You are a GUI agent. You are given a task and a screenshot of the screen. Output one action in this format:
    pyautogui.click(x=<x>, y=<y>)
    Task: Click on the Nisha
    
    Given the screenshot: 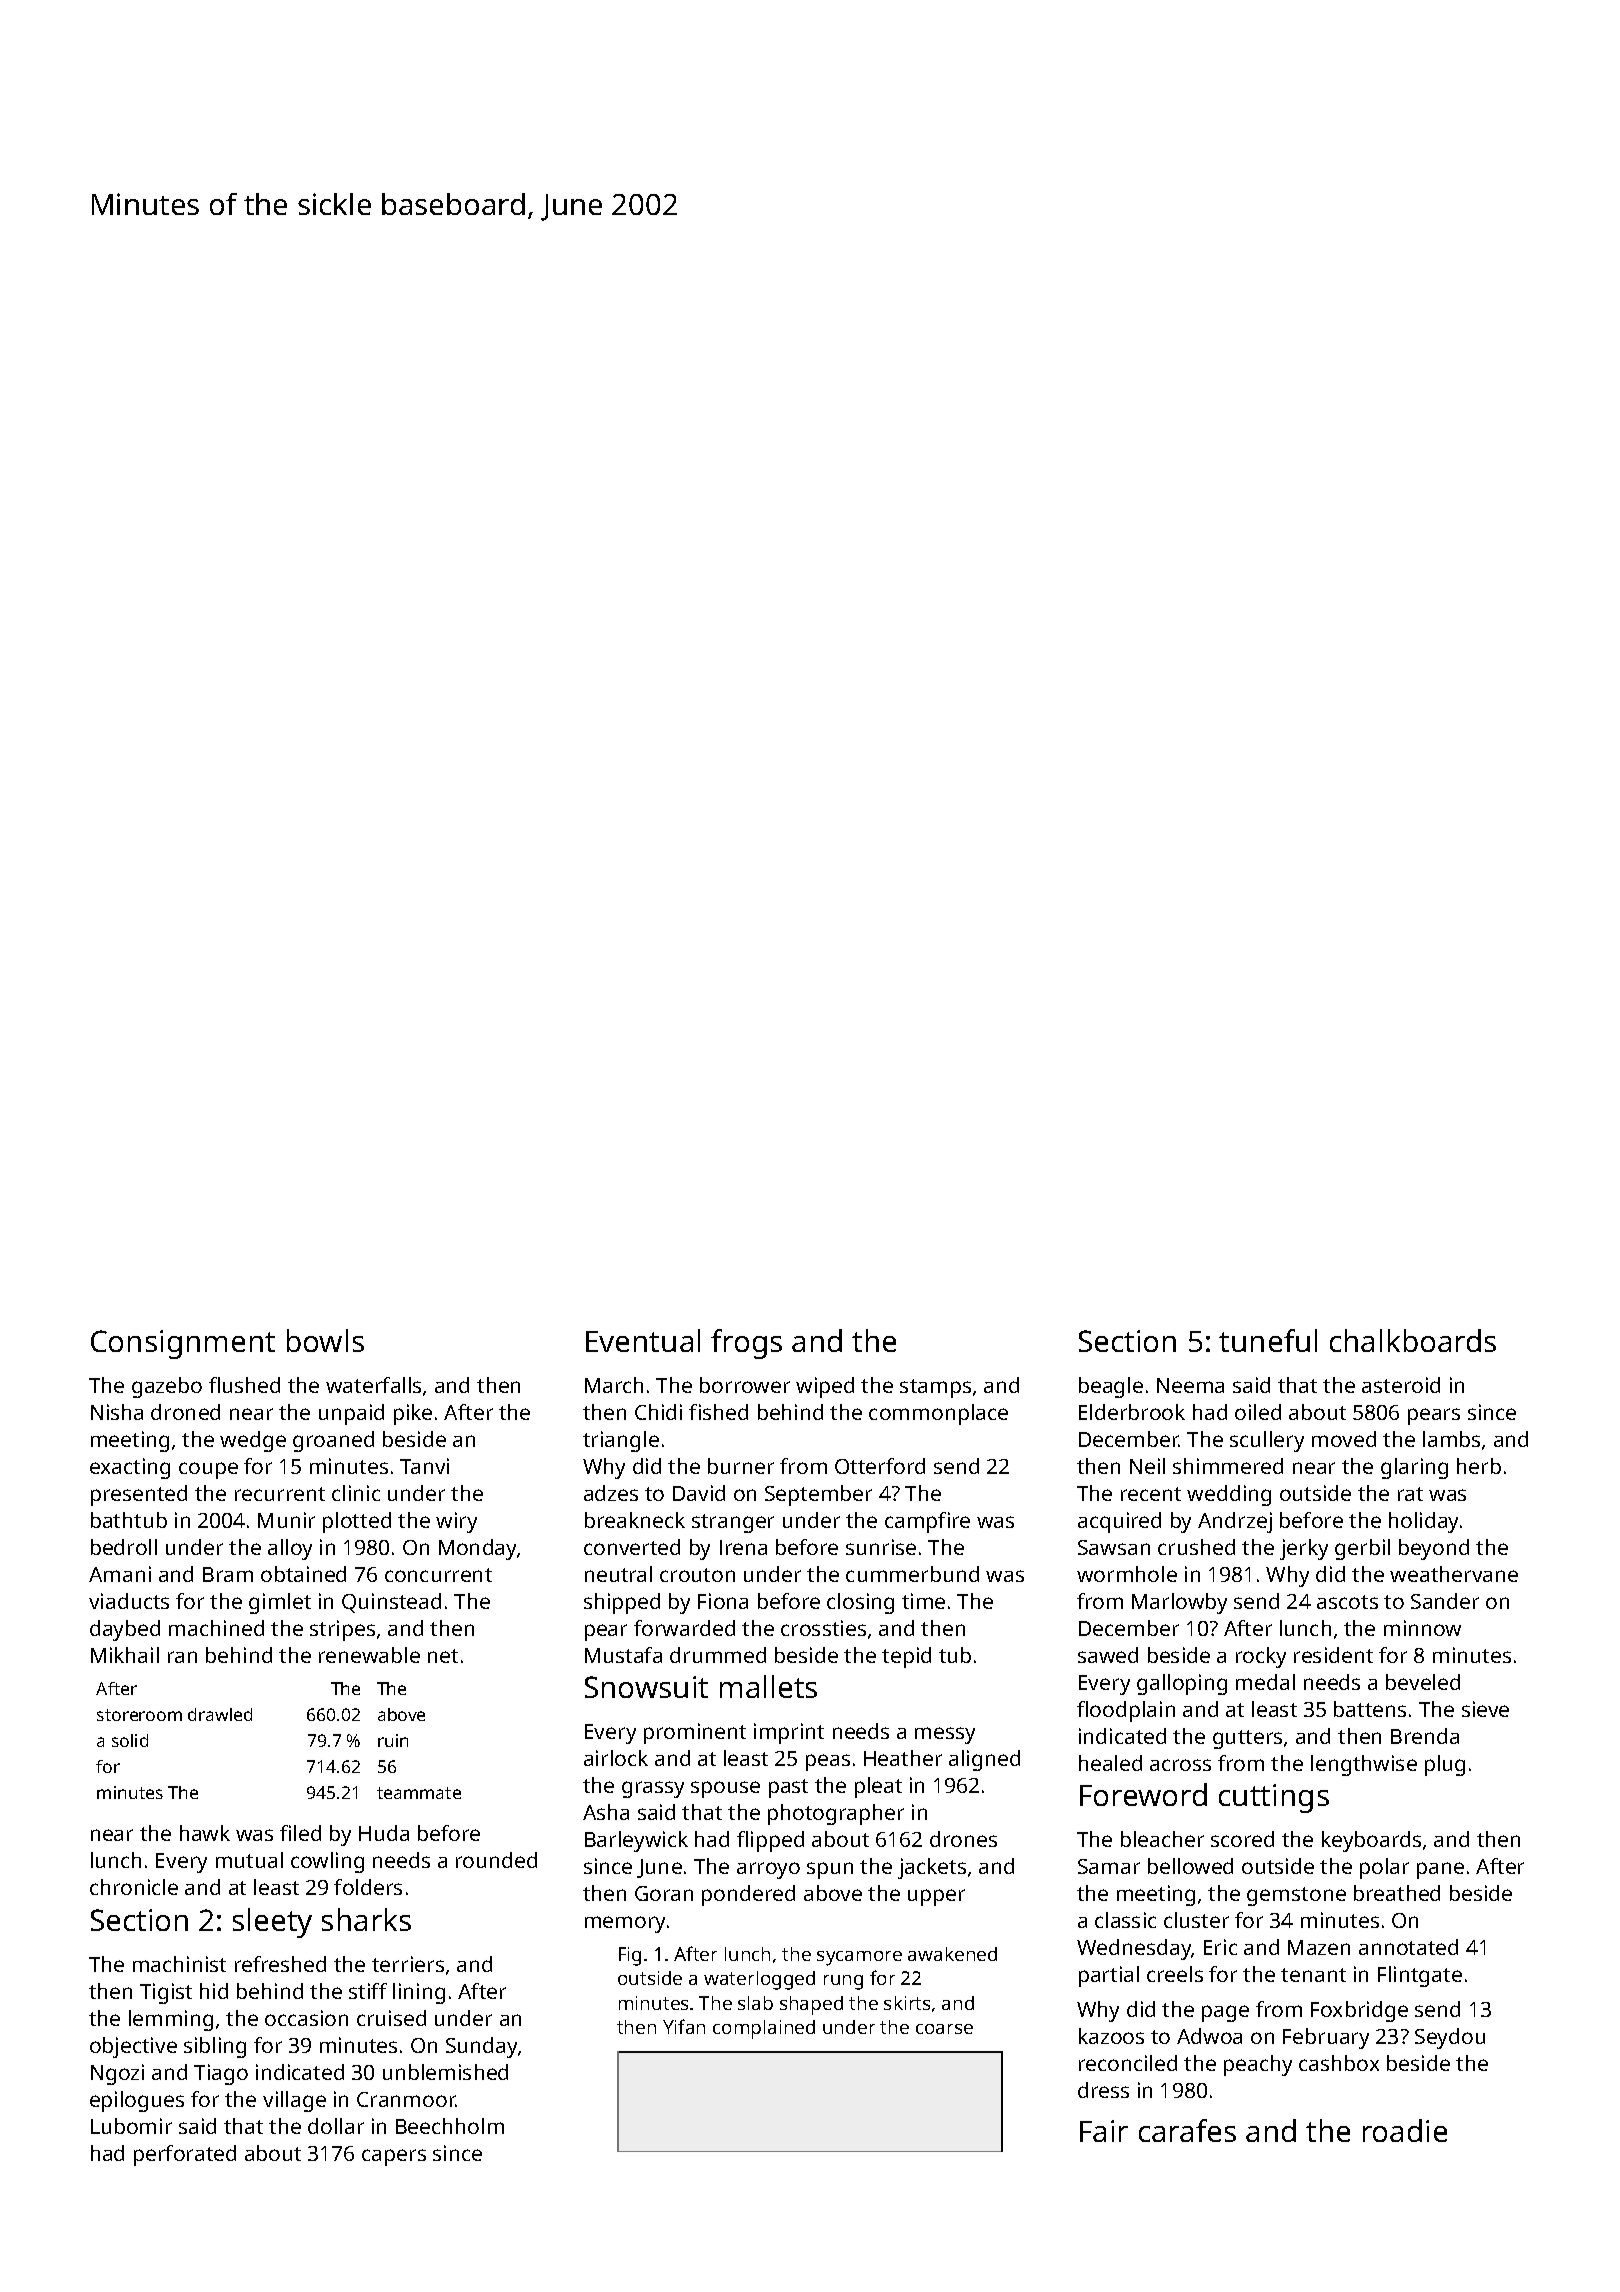 What is the action you would take?
    pyautogui.click(x=117, y=1412)
